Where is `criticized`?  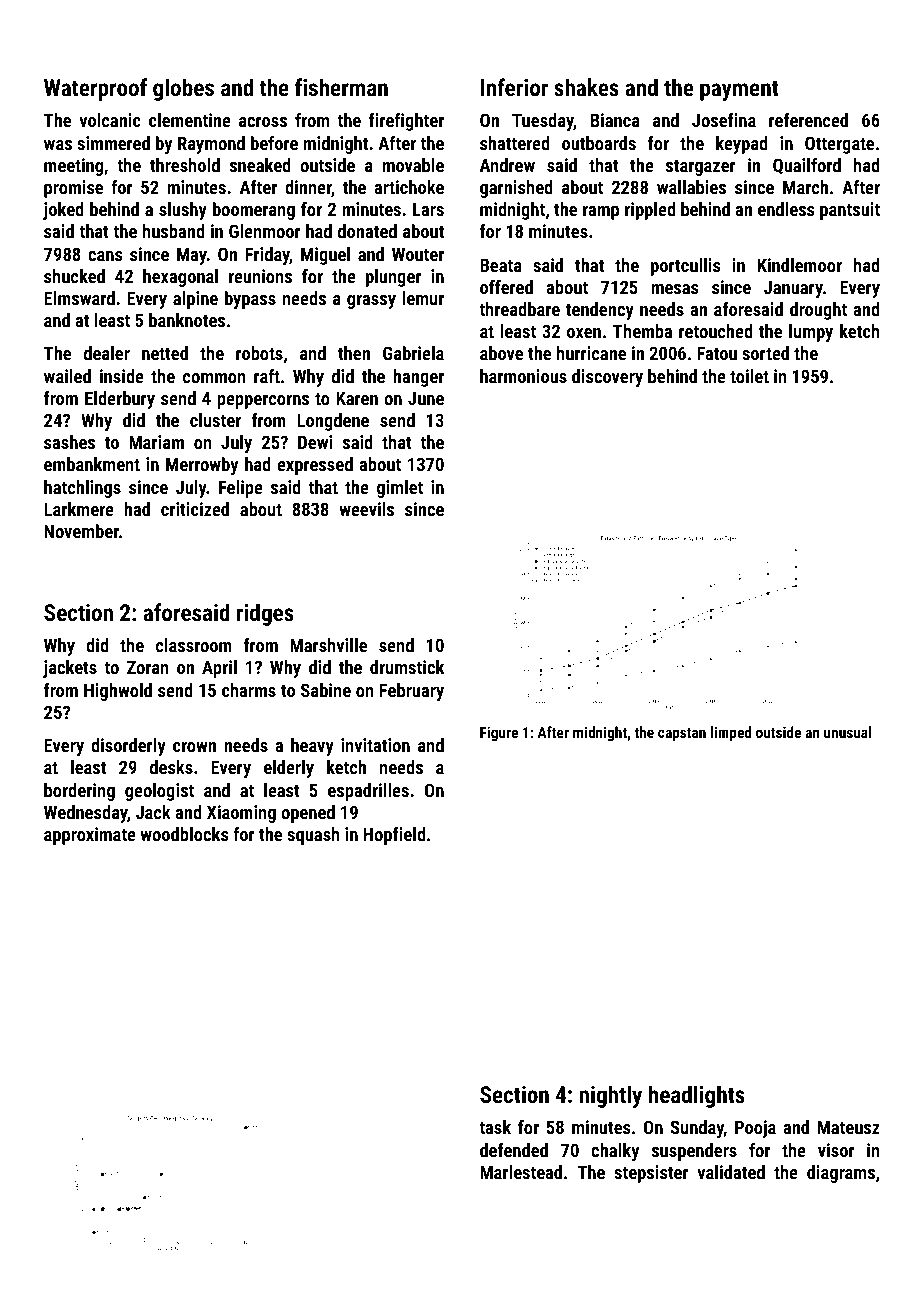
criticized is located at coordinates (195, 509).
